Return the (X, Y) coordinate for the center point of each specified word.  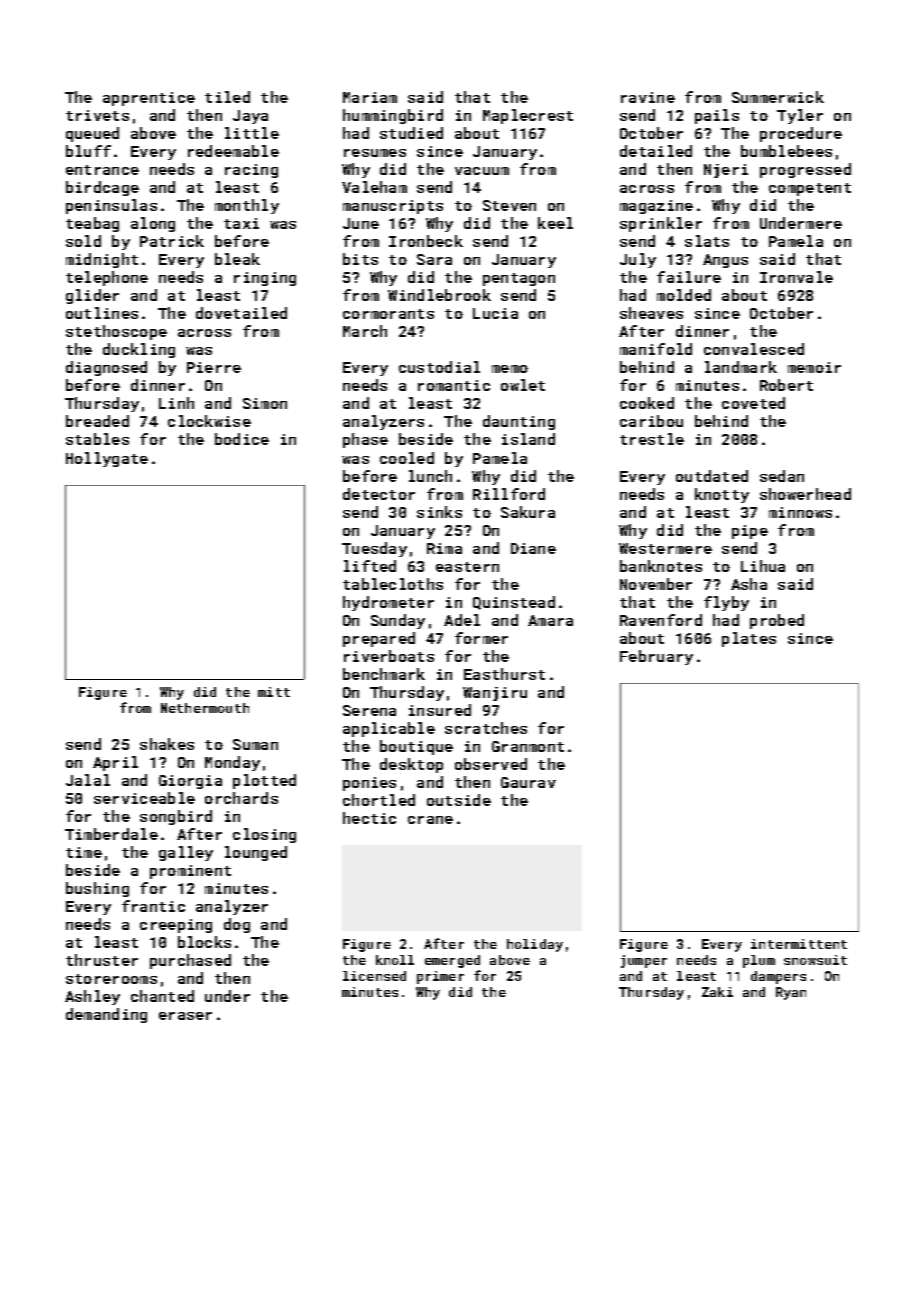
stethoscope (116, 332)
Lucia (495, 313)
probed (777, 621)
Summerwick (778, 97)
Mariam (370, 97)
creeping (176, 926)
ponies (369, 784)
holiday (535, 945)
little (252, 133)
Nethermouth (205, 708)
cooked (647, 403)
